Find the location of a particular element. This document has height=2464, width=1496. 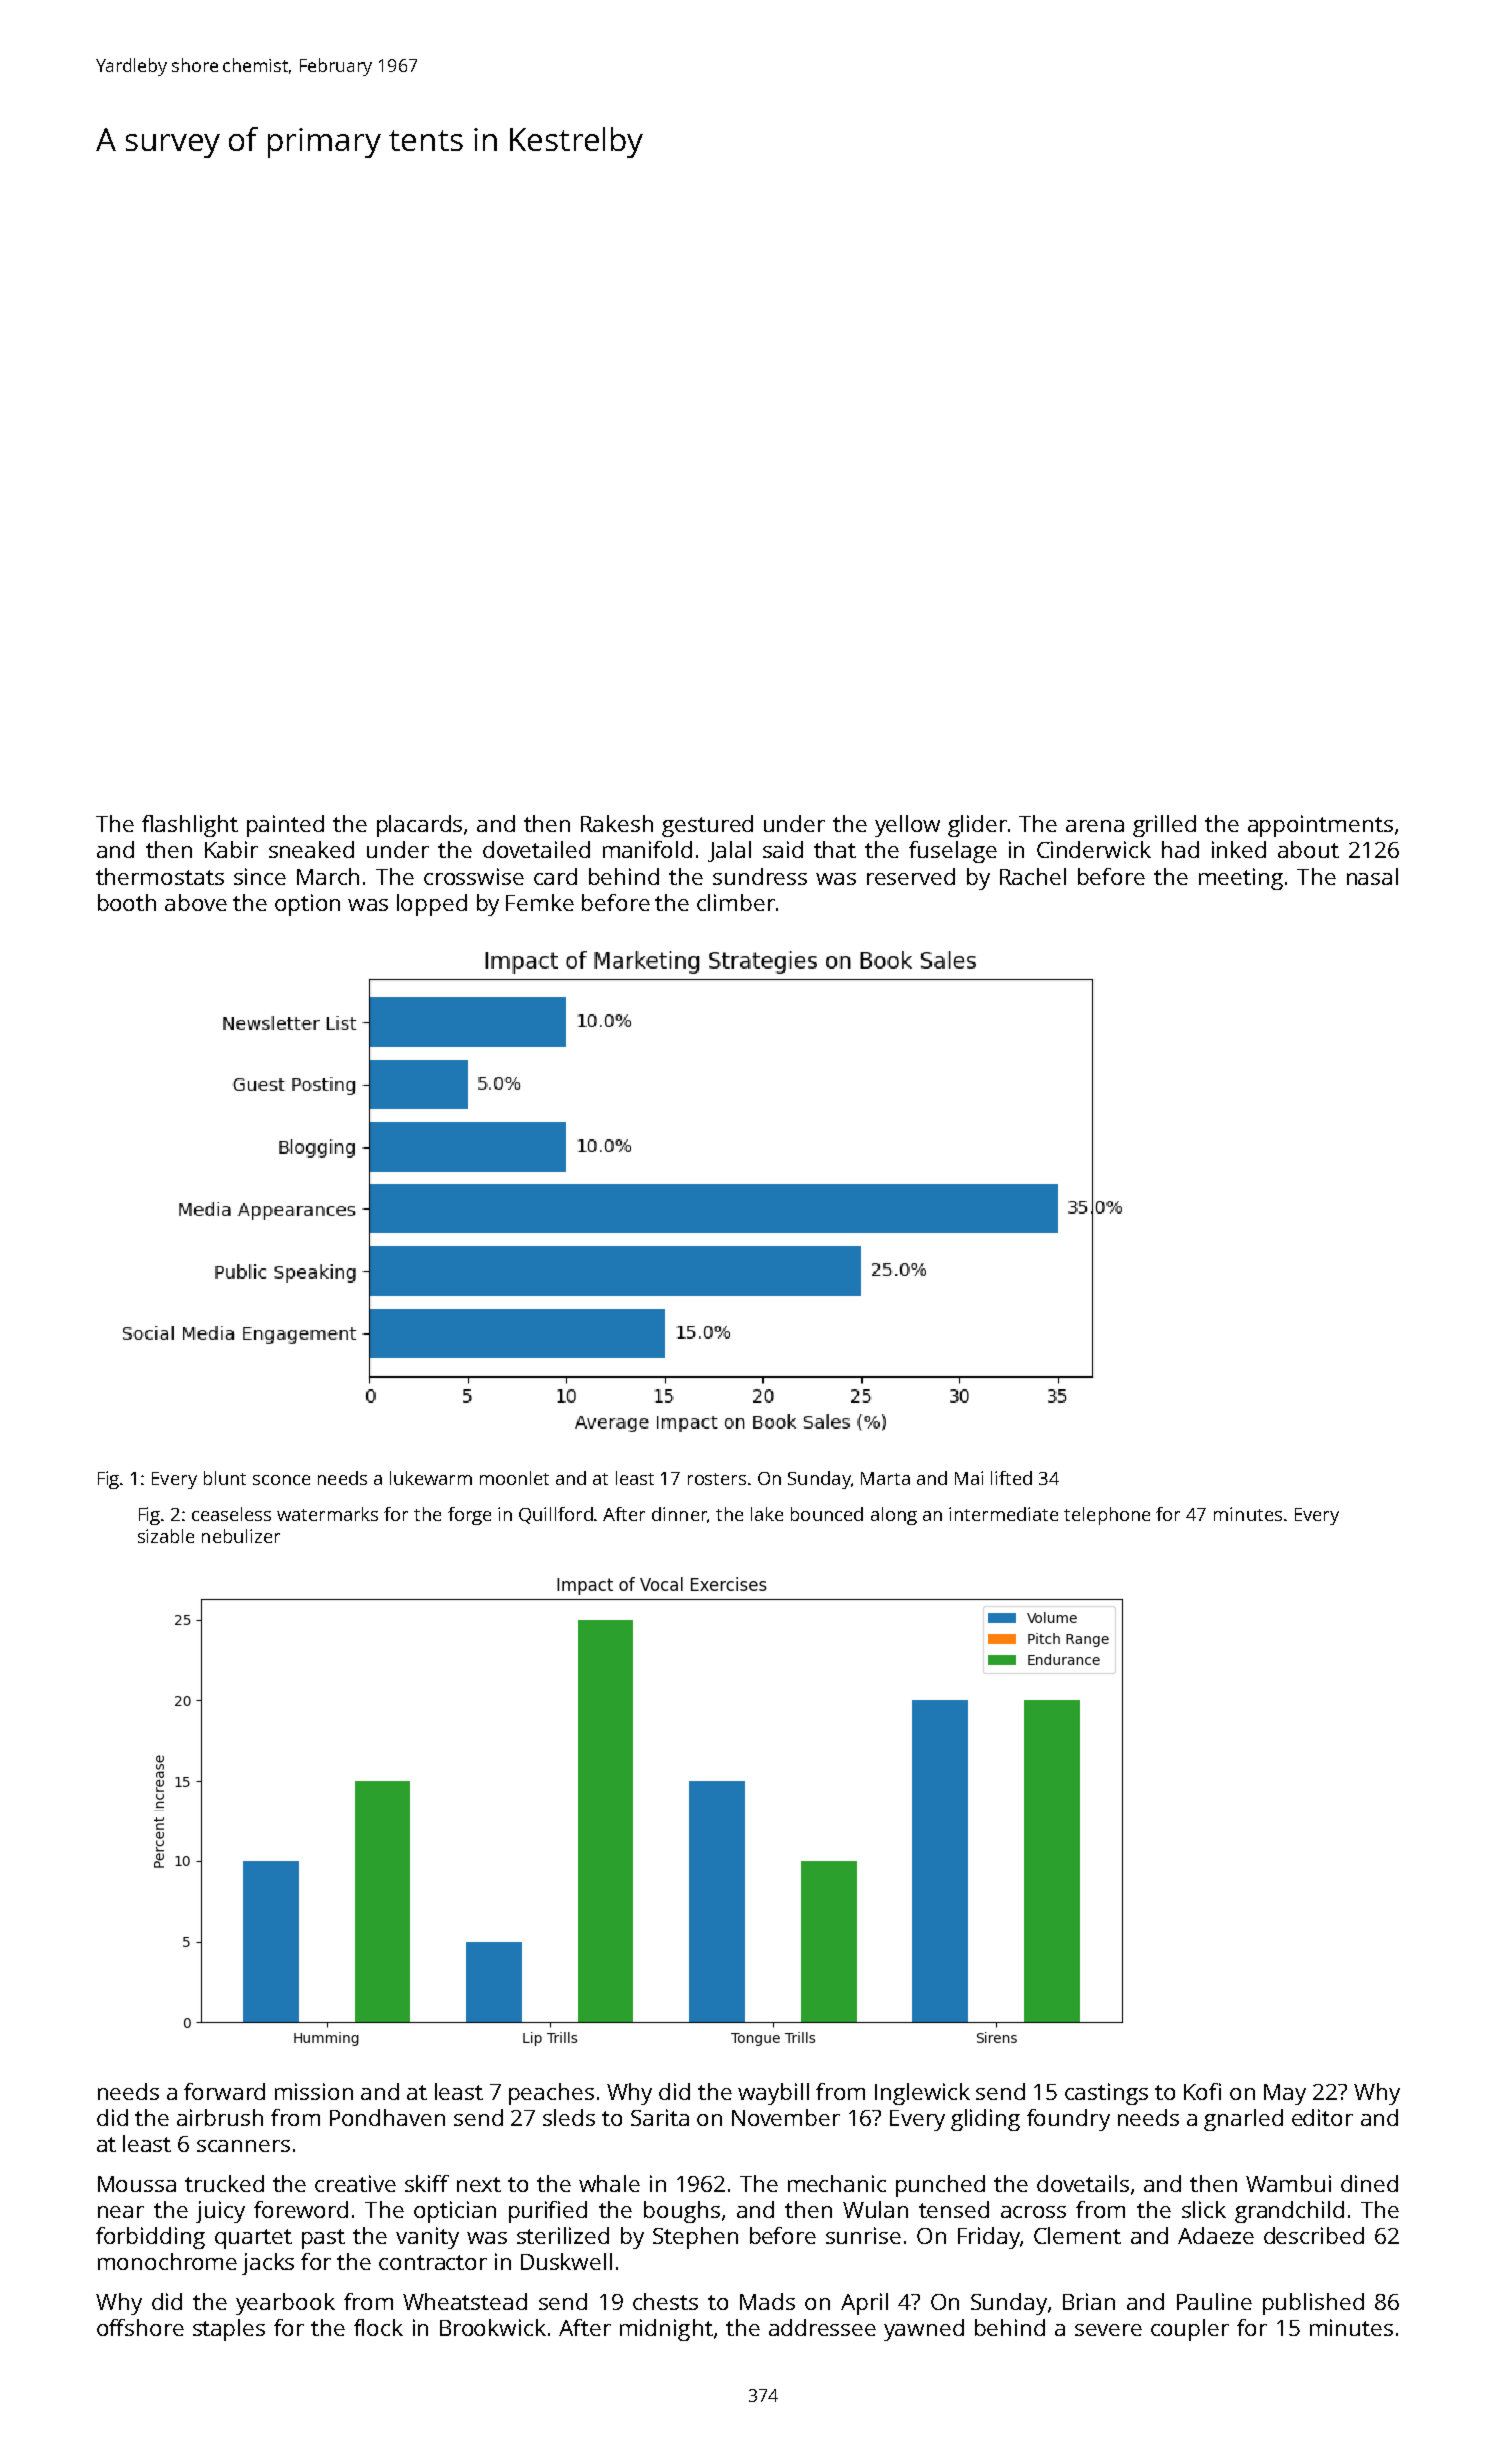

dovetails is located at coordinates (1083, 2183).
